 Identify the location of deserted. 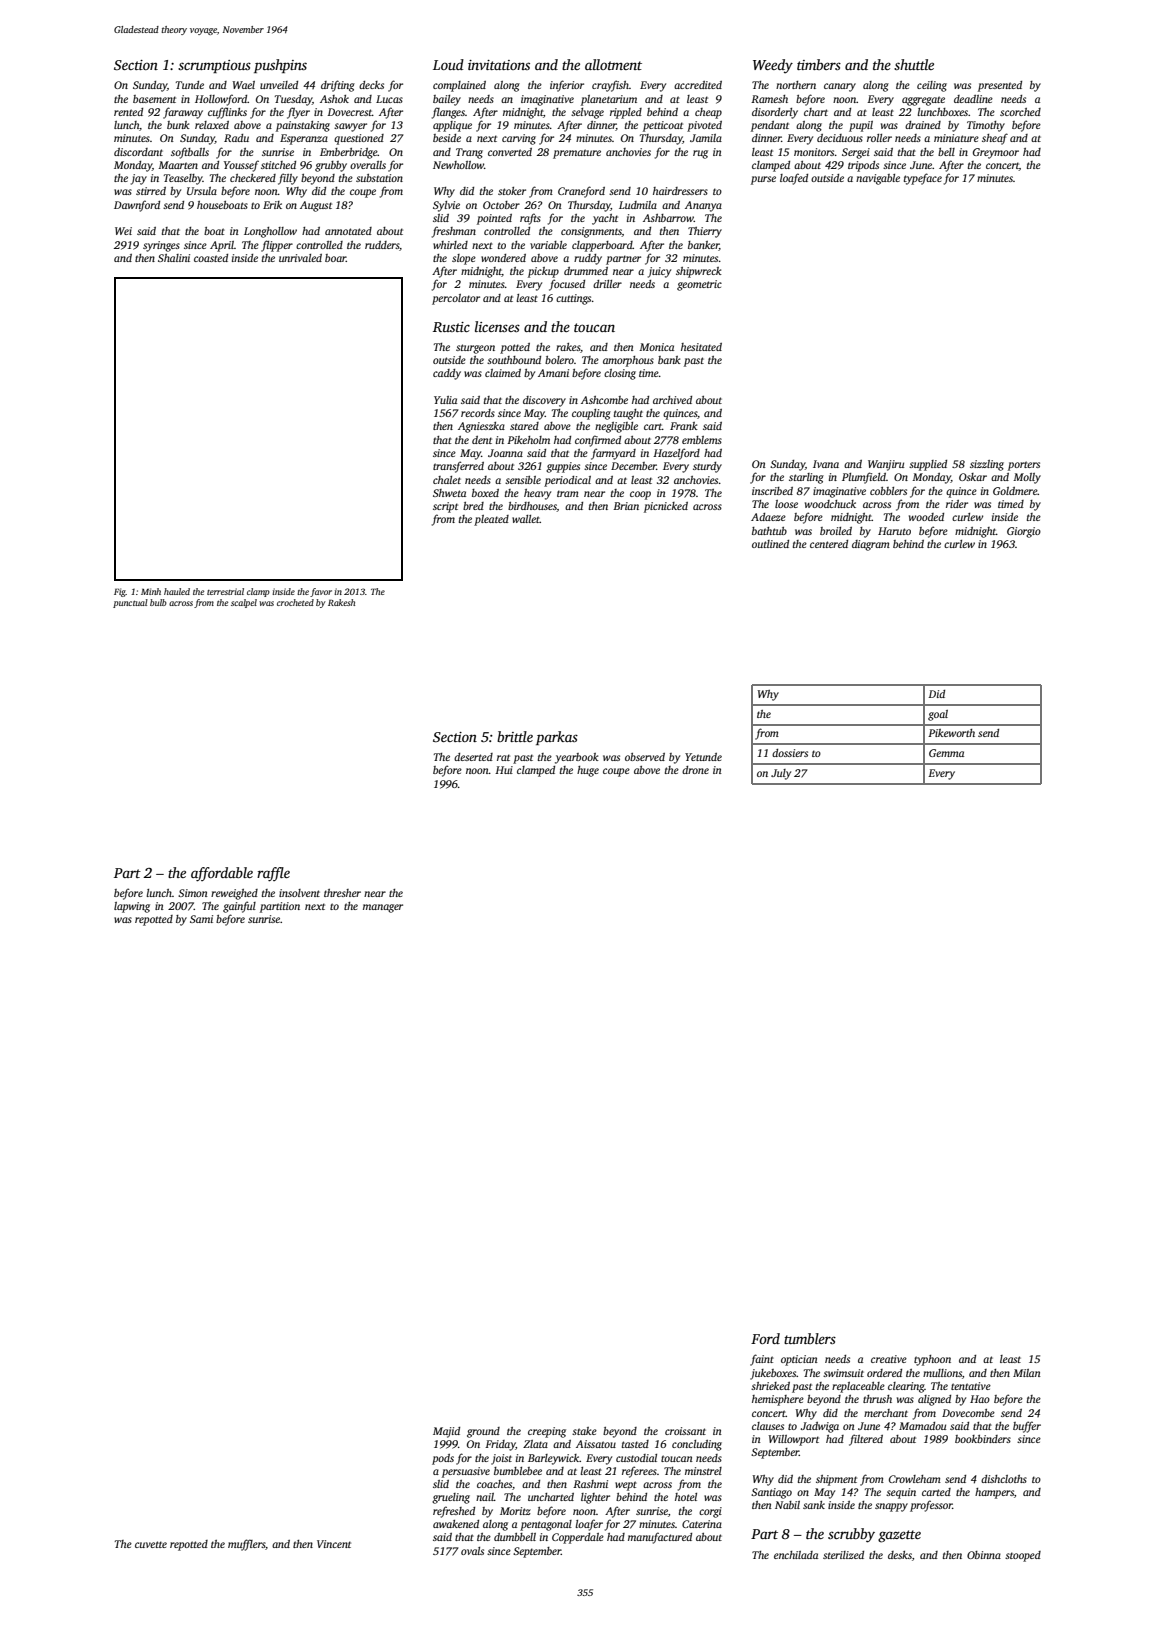
(473, 757).
